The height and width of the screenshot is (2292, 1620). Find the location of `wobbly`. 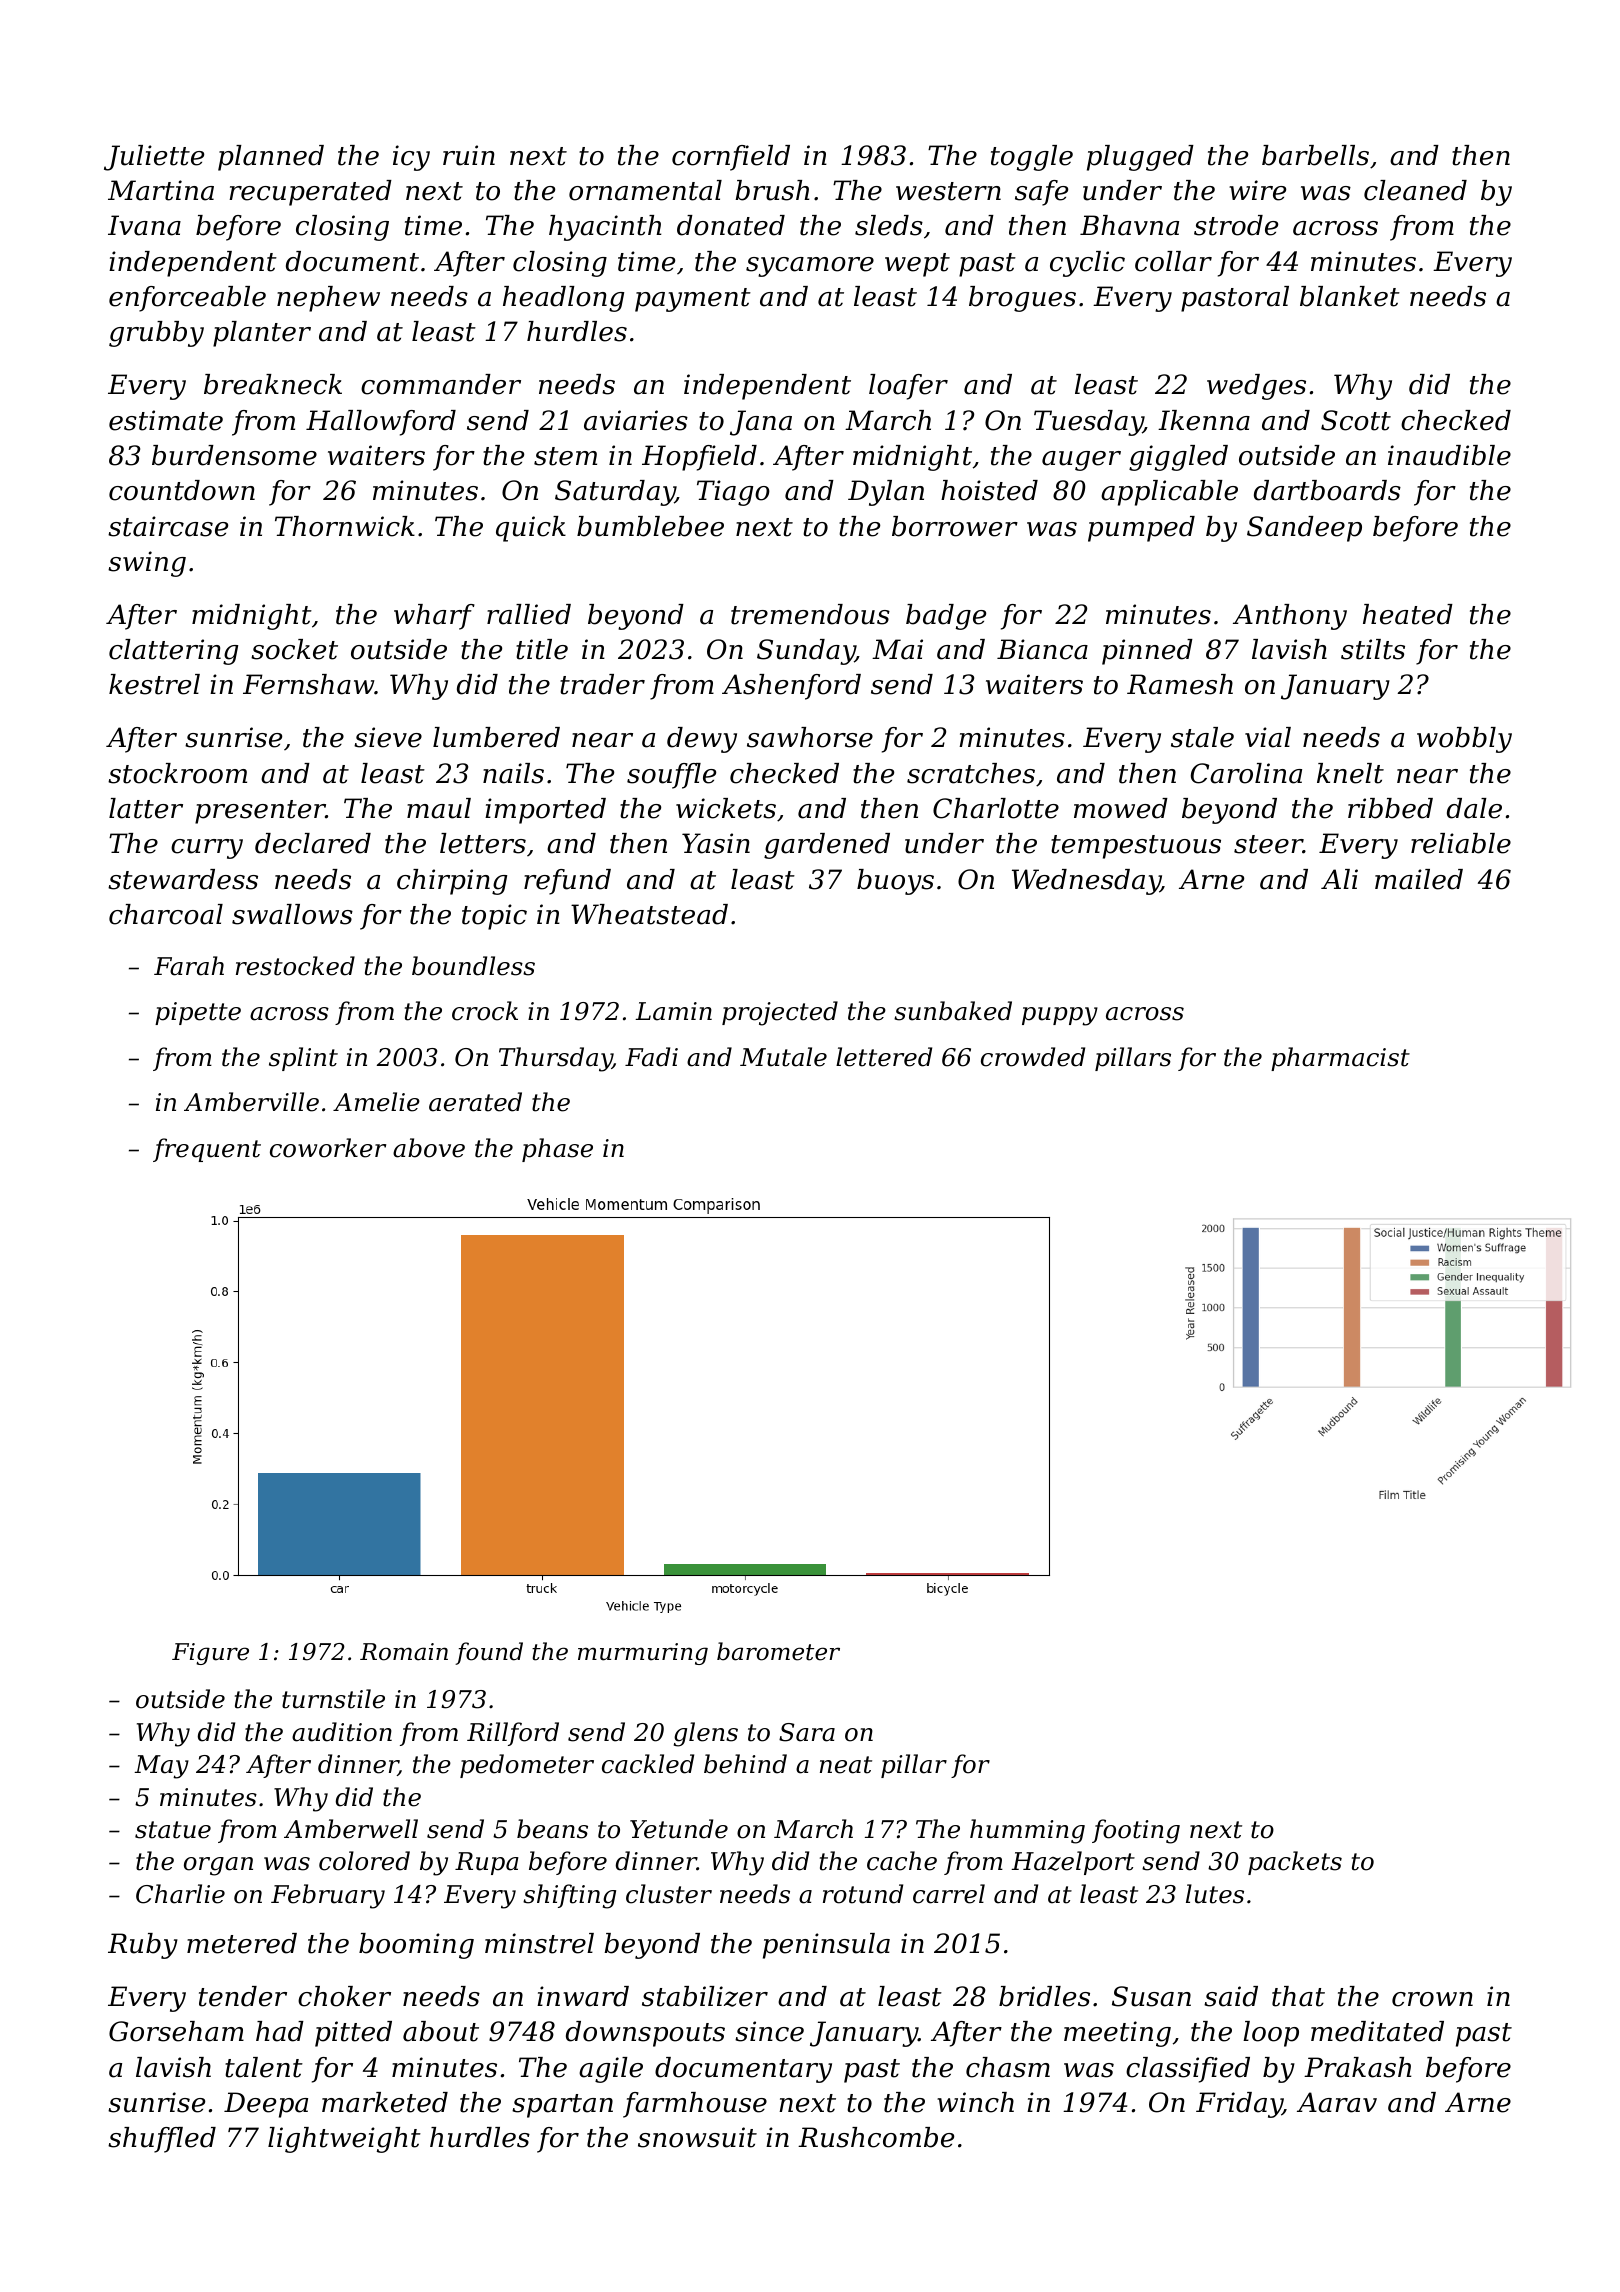

wobbly is located at coordinates (1464, 740).
